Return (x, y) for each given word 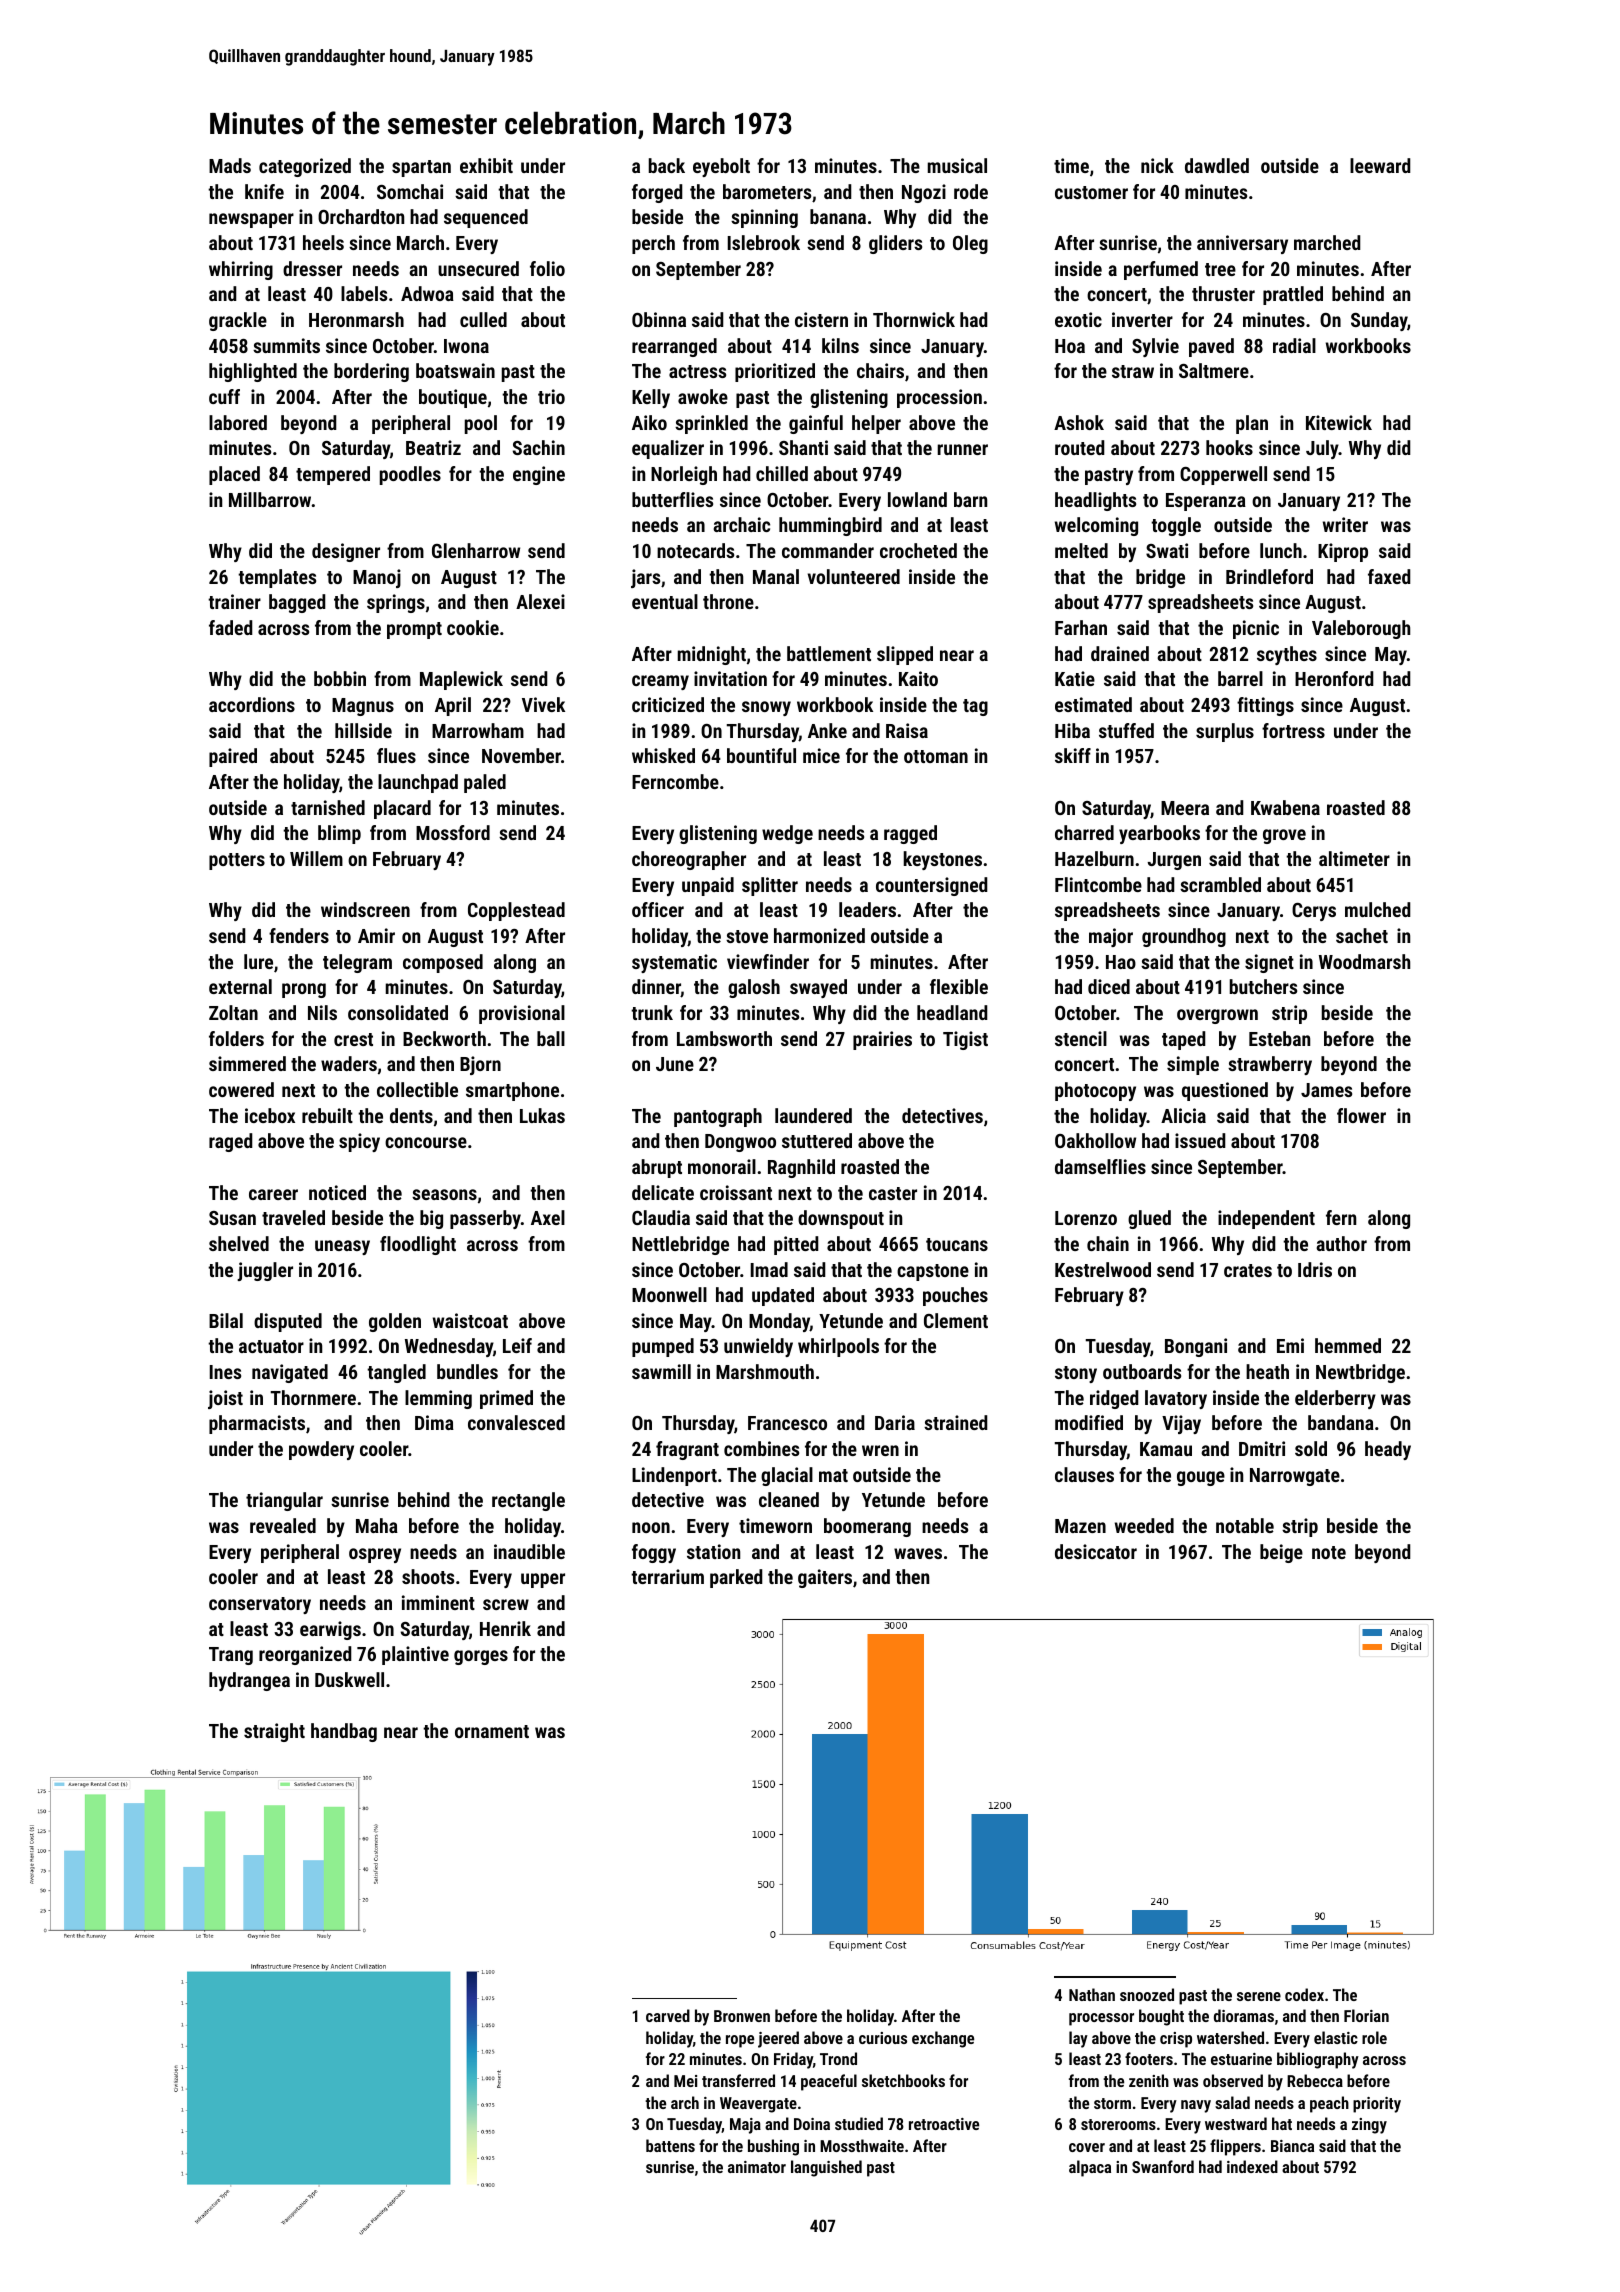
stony (1076, 1374)
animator (757, 2167)
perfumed (1161, 270)
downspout (841, 1219)
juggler (265, 1271)
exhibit (486, 165)
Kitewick (1339, 422)
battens (670, 2145)
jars (645, 578)
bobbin (340, 678)
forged (657, 193)
